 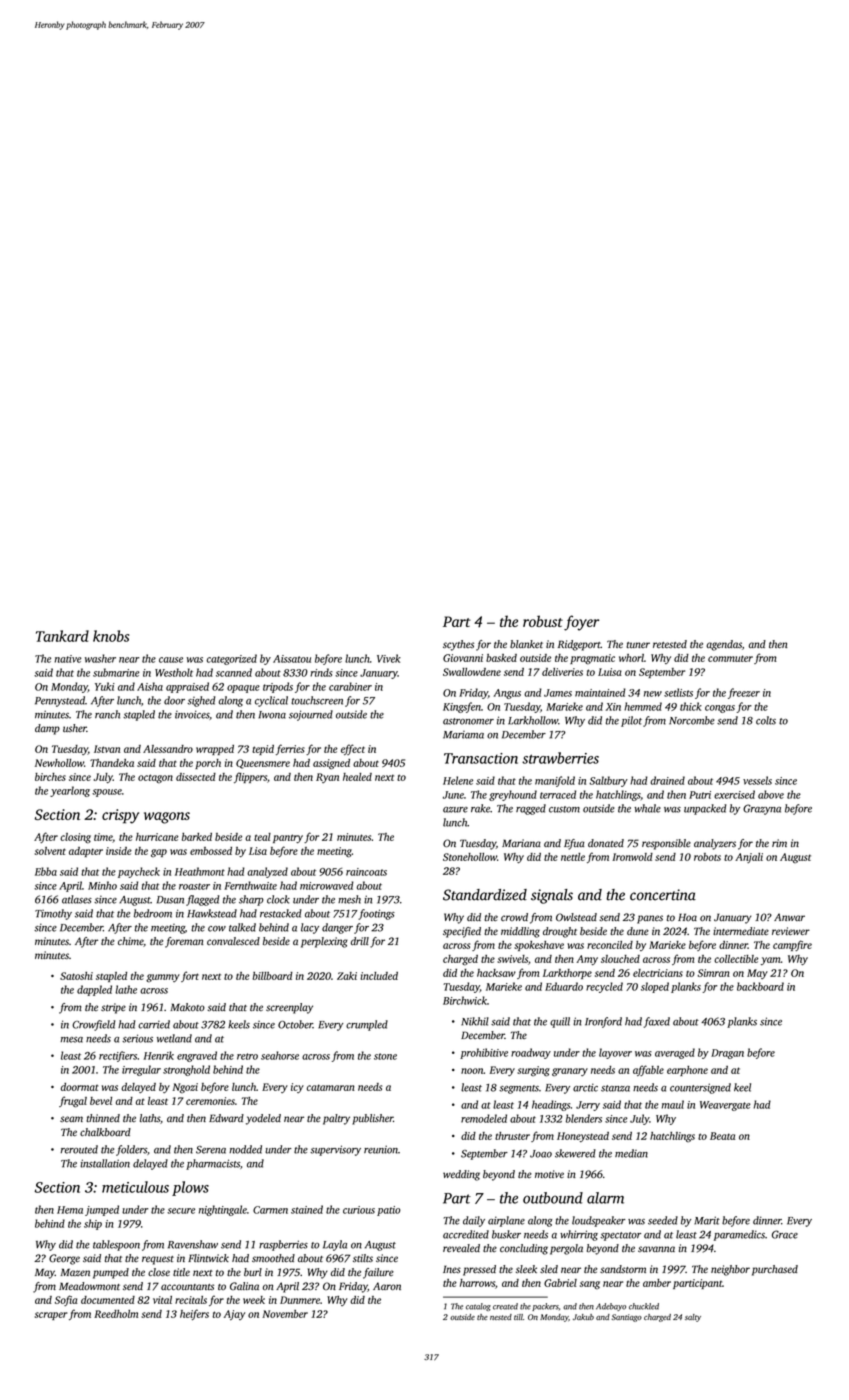 I want to click on Santiago, so click(x=626, y=1318).
